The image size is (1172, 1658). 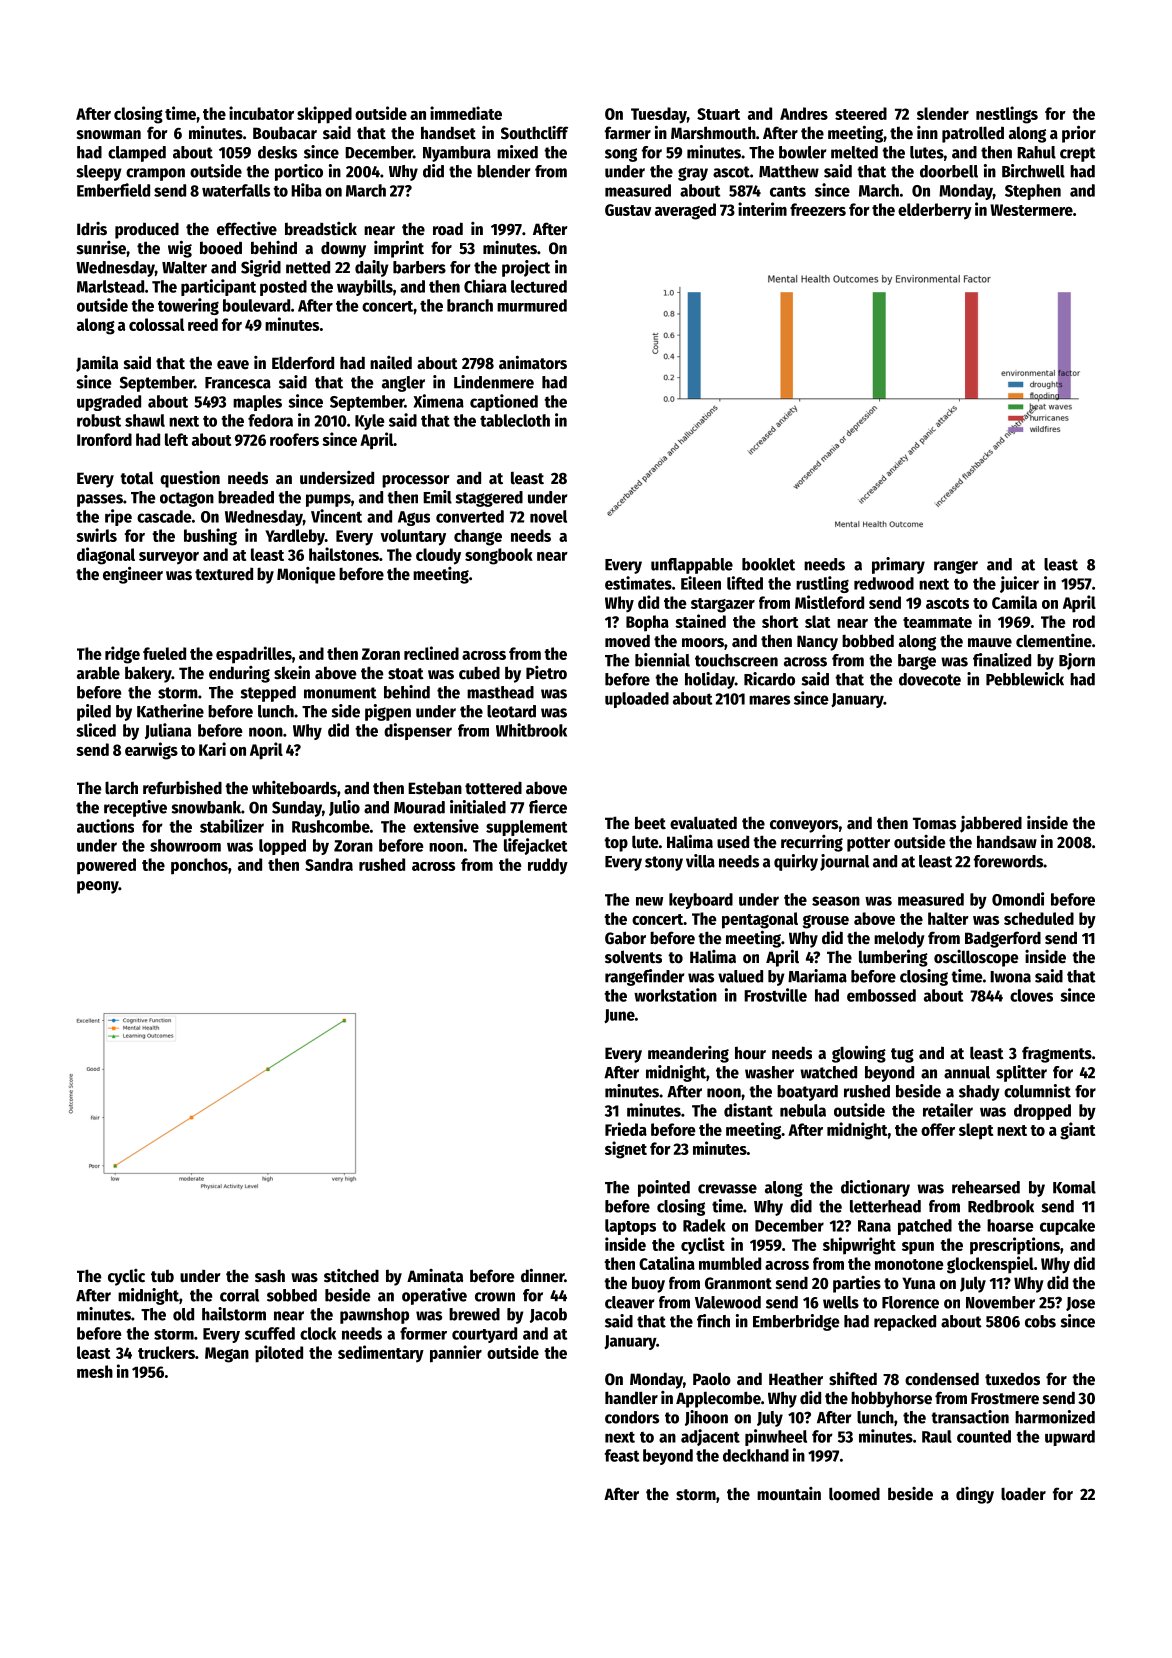 What do you see at coordinates (1007, 115) in the screenshot?
I see `nestlings` at bounding box center [1007, 115].
